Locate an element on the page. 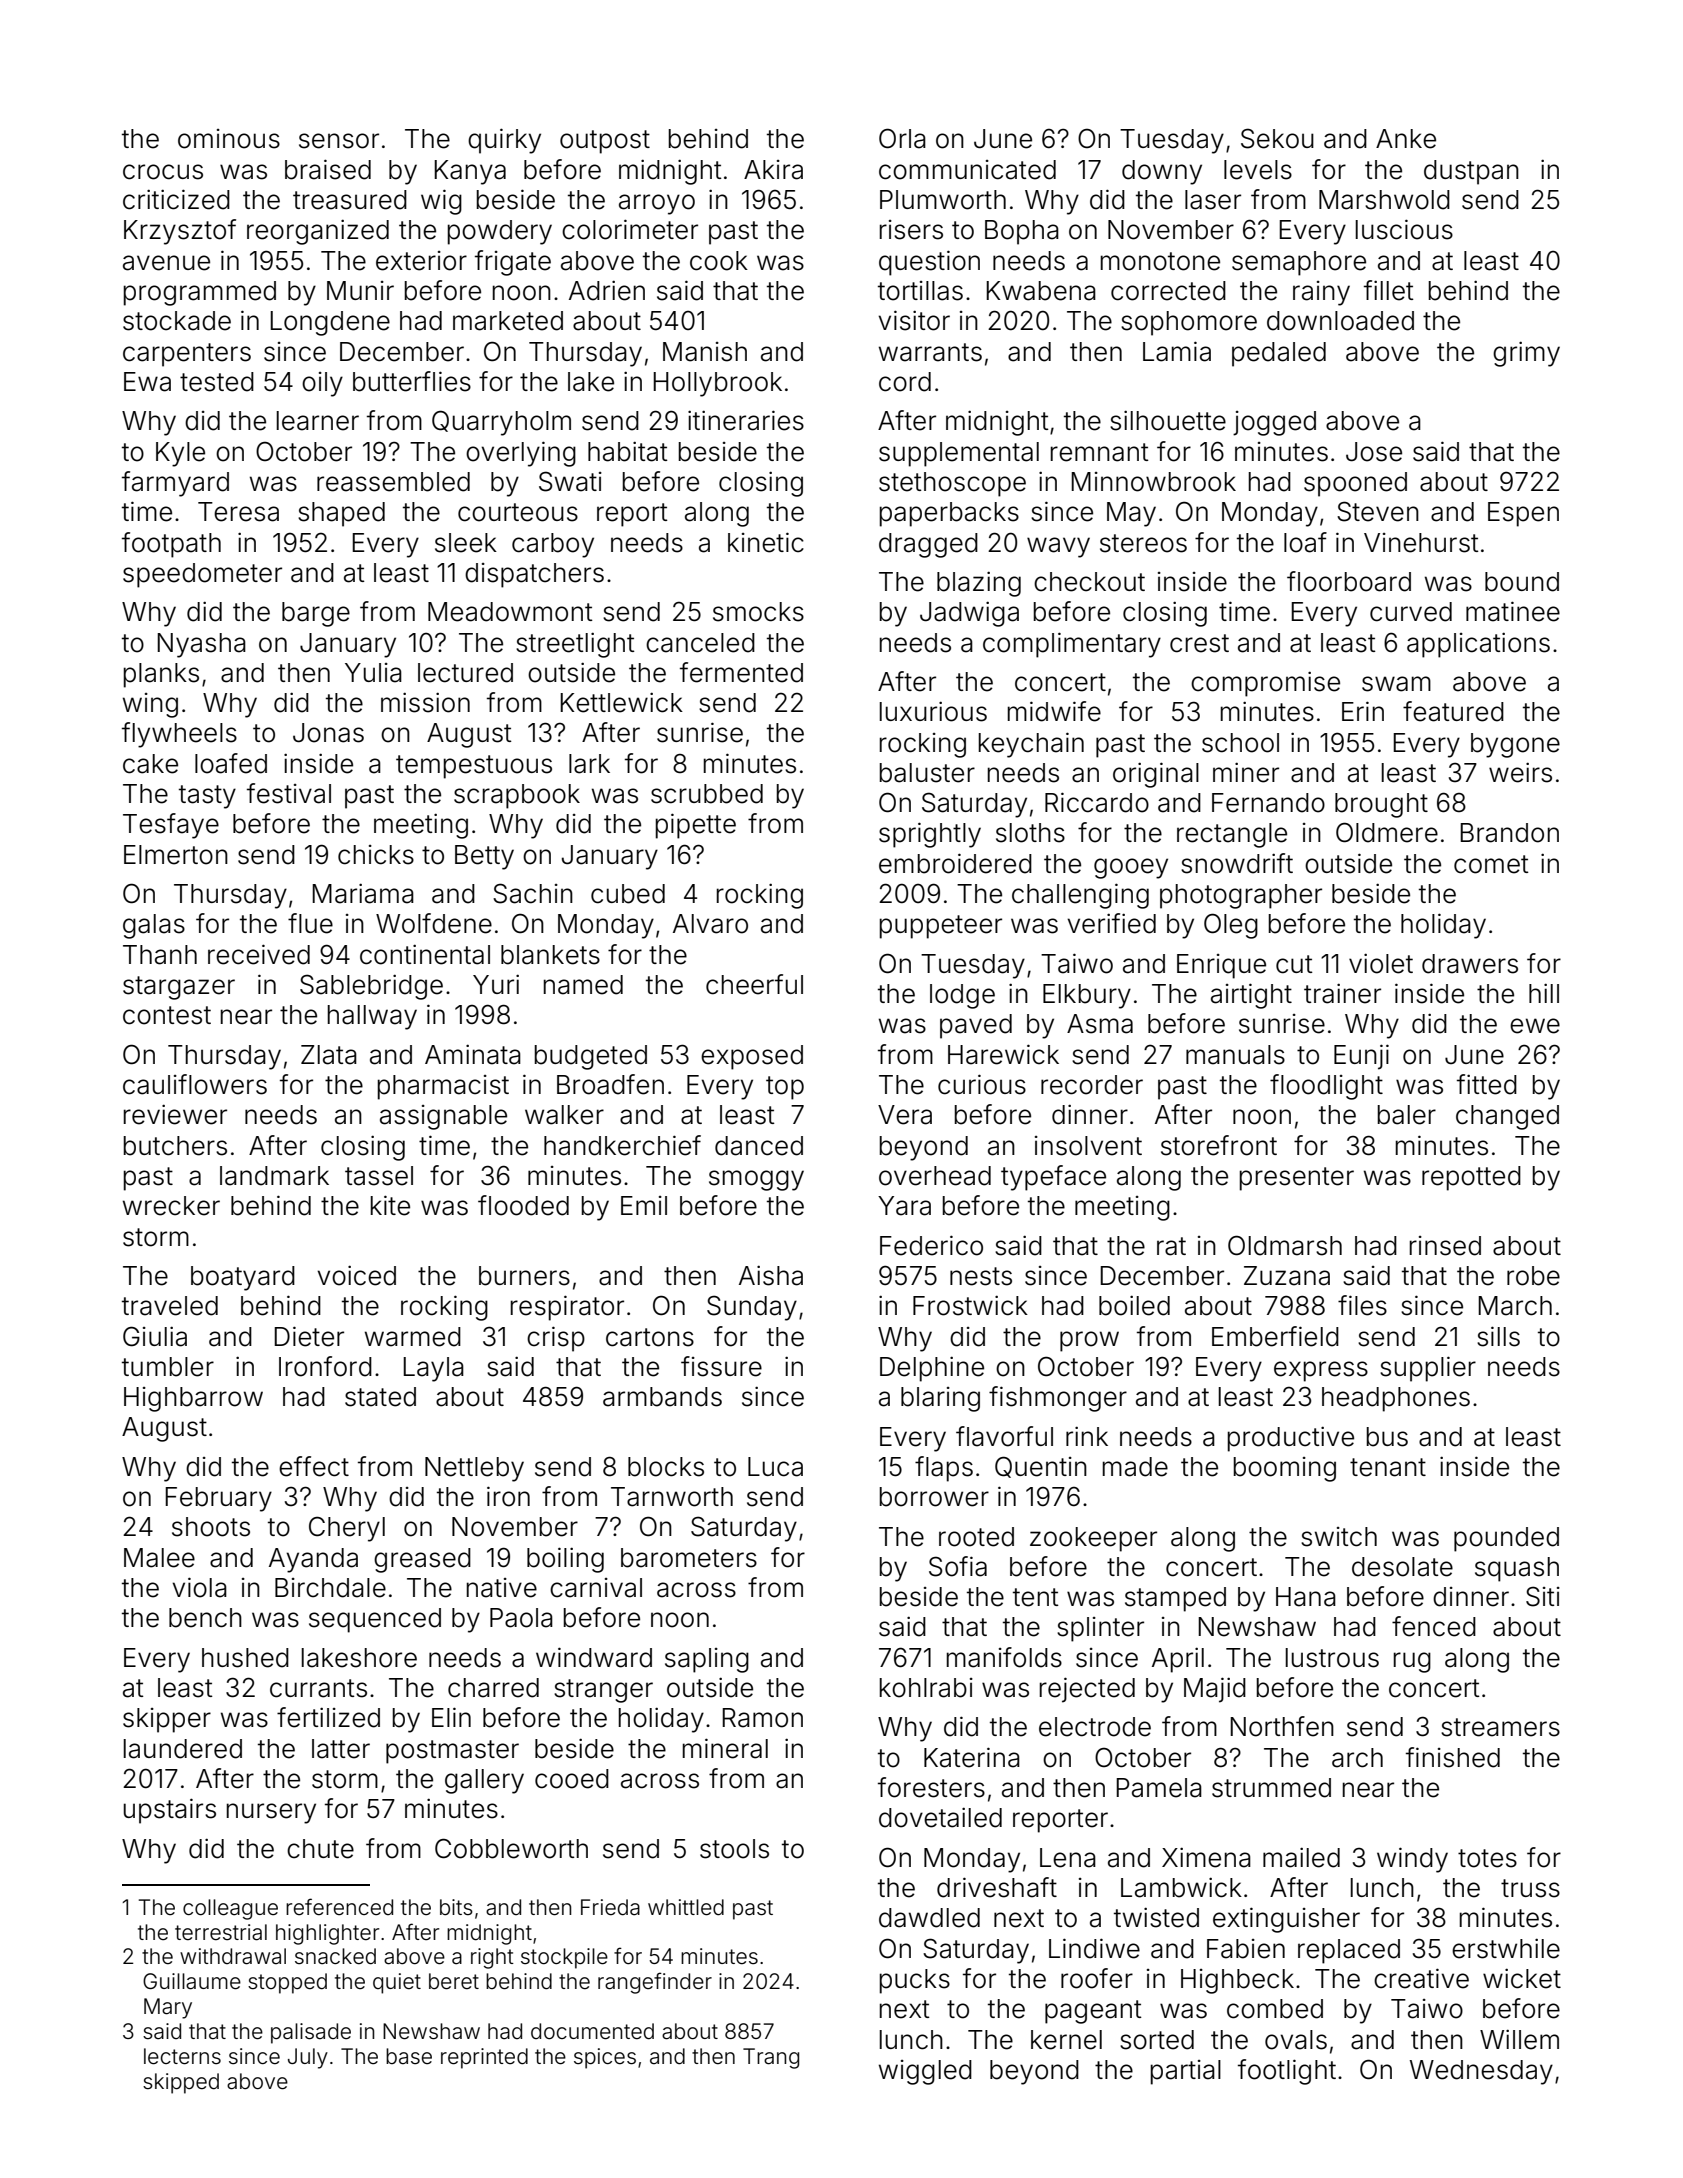  beret is located at coordinates (454, 1981).
